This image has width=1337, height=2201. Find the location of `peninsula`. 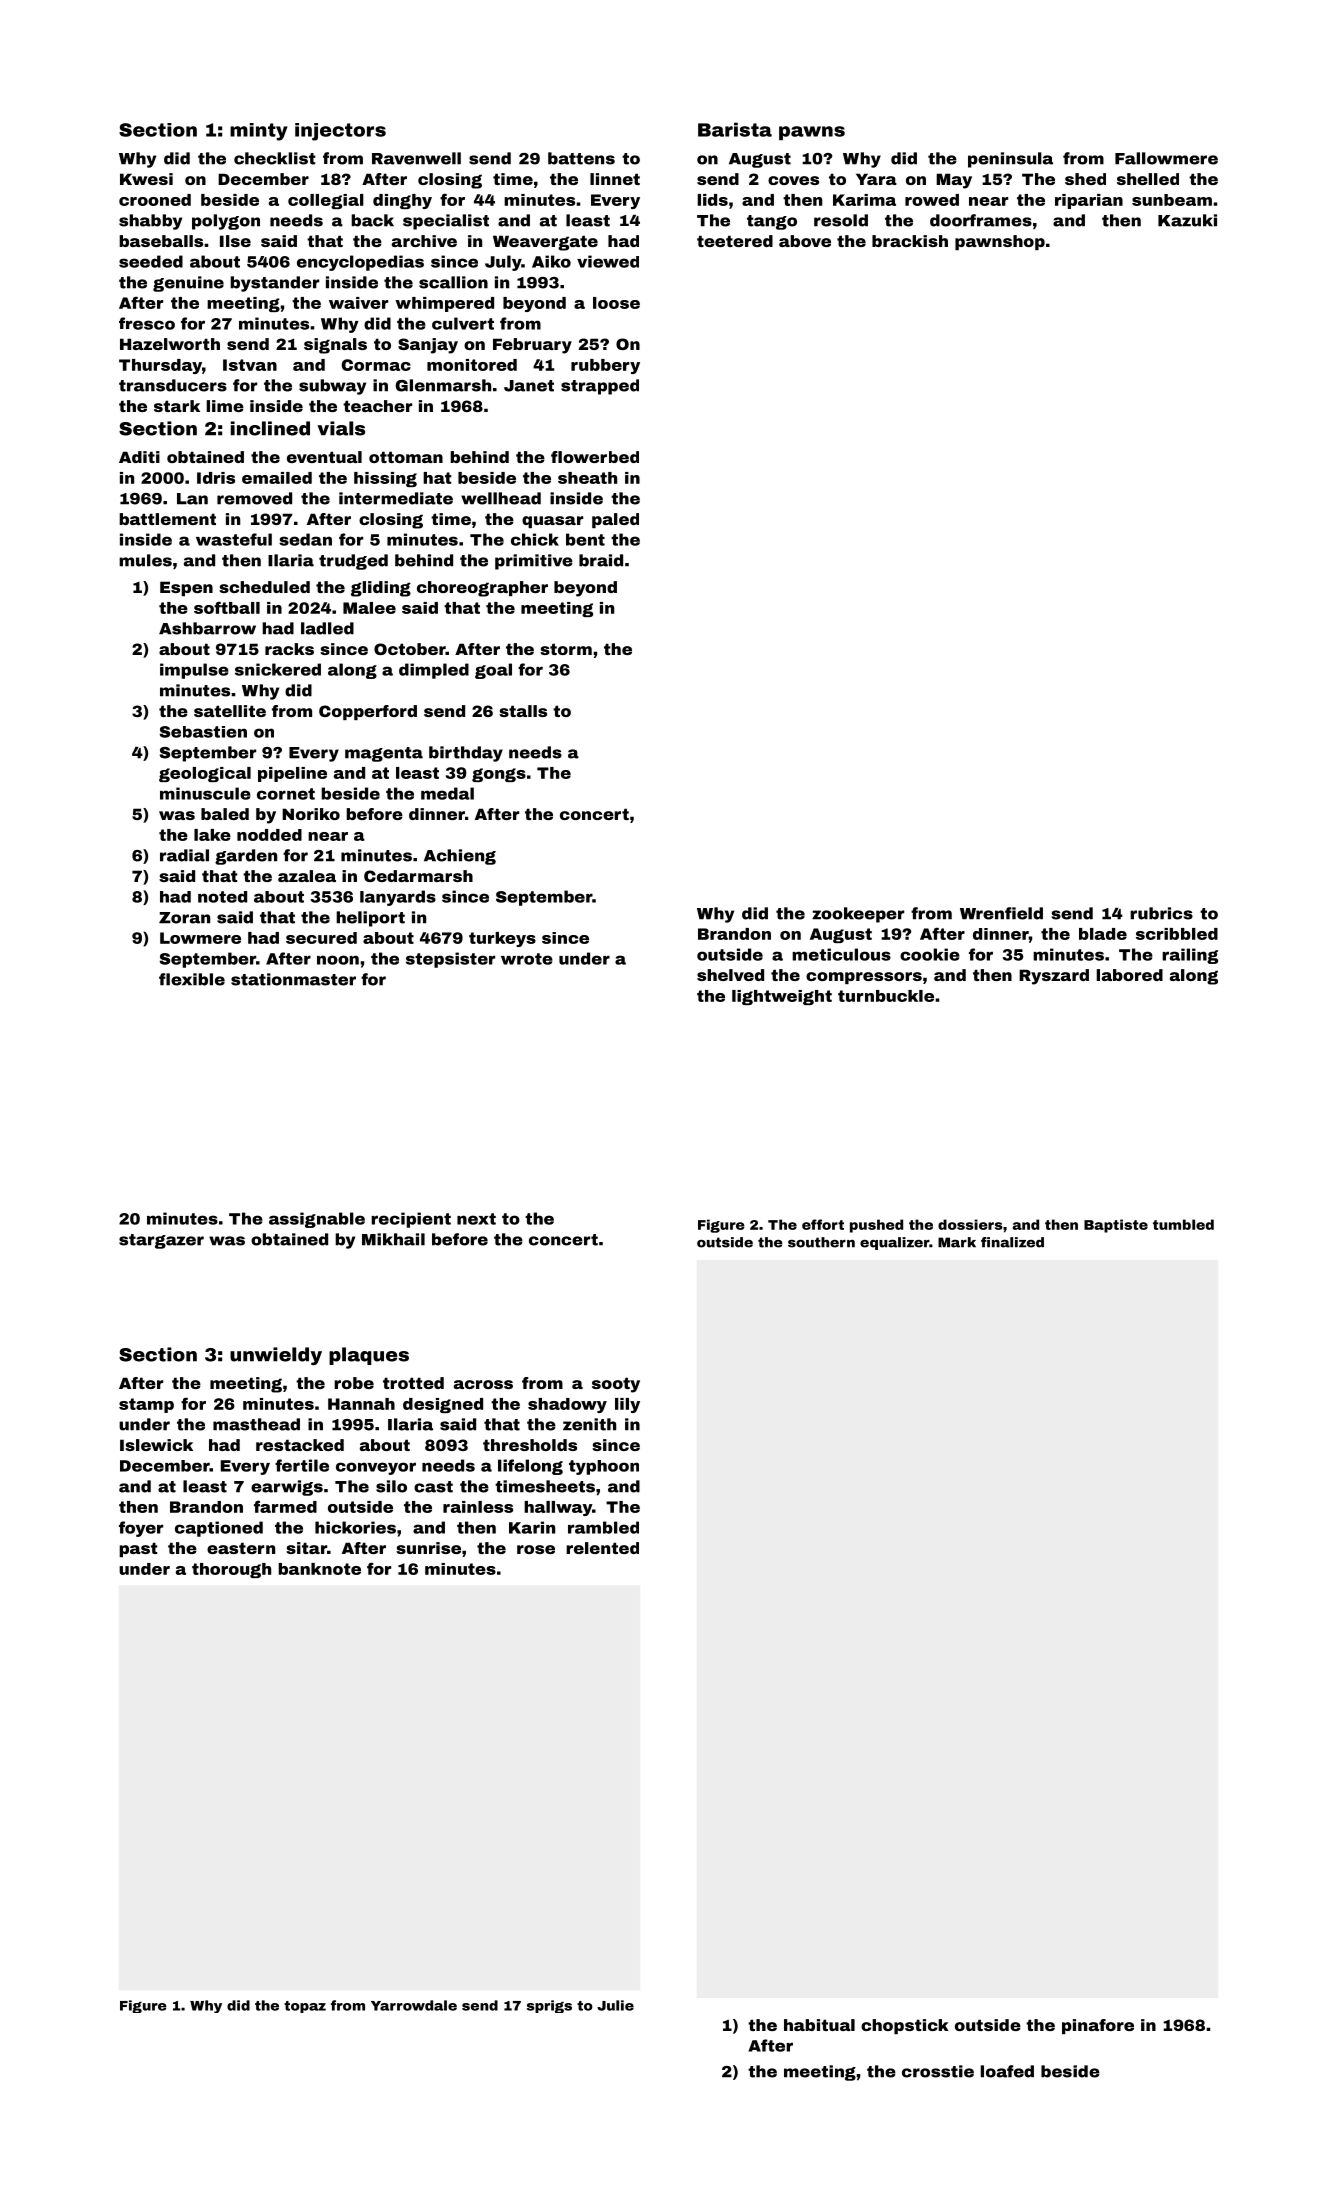

peninsula is located at coordinates (1010, 160).
